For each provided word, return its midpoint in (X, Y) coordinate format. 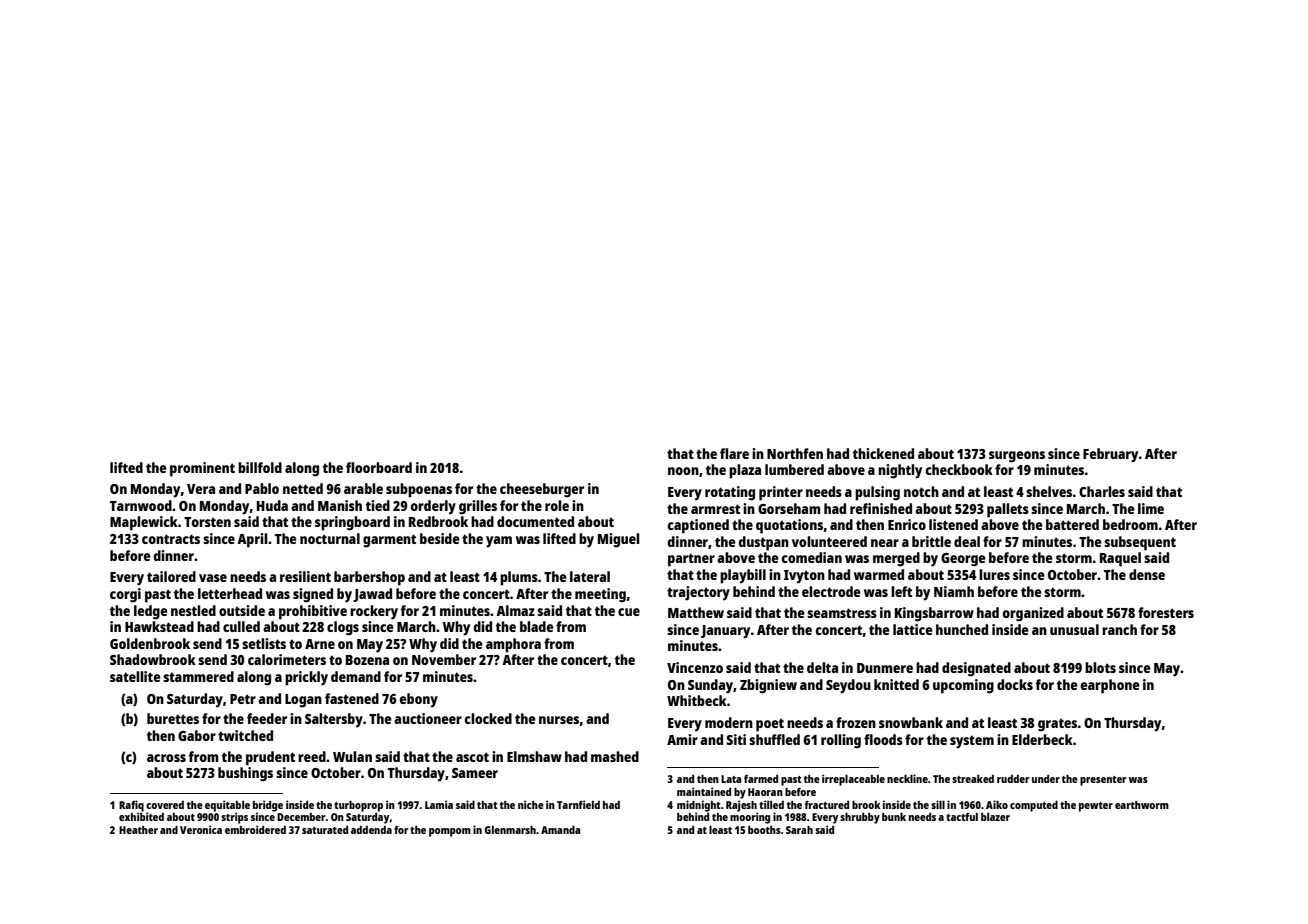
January (725, 632)
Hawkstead (159, 626)
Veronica (201, 829)
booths (764, 830)
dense (1147, 574)
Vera (201, 489)
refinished (881, 508)
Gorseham (789, 508)
